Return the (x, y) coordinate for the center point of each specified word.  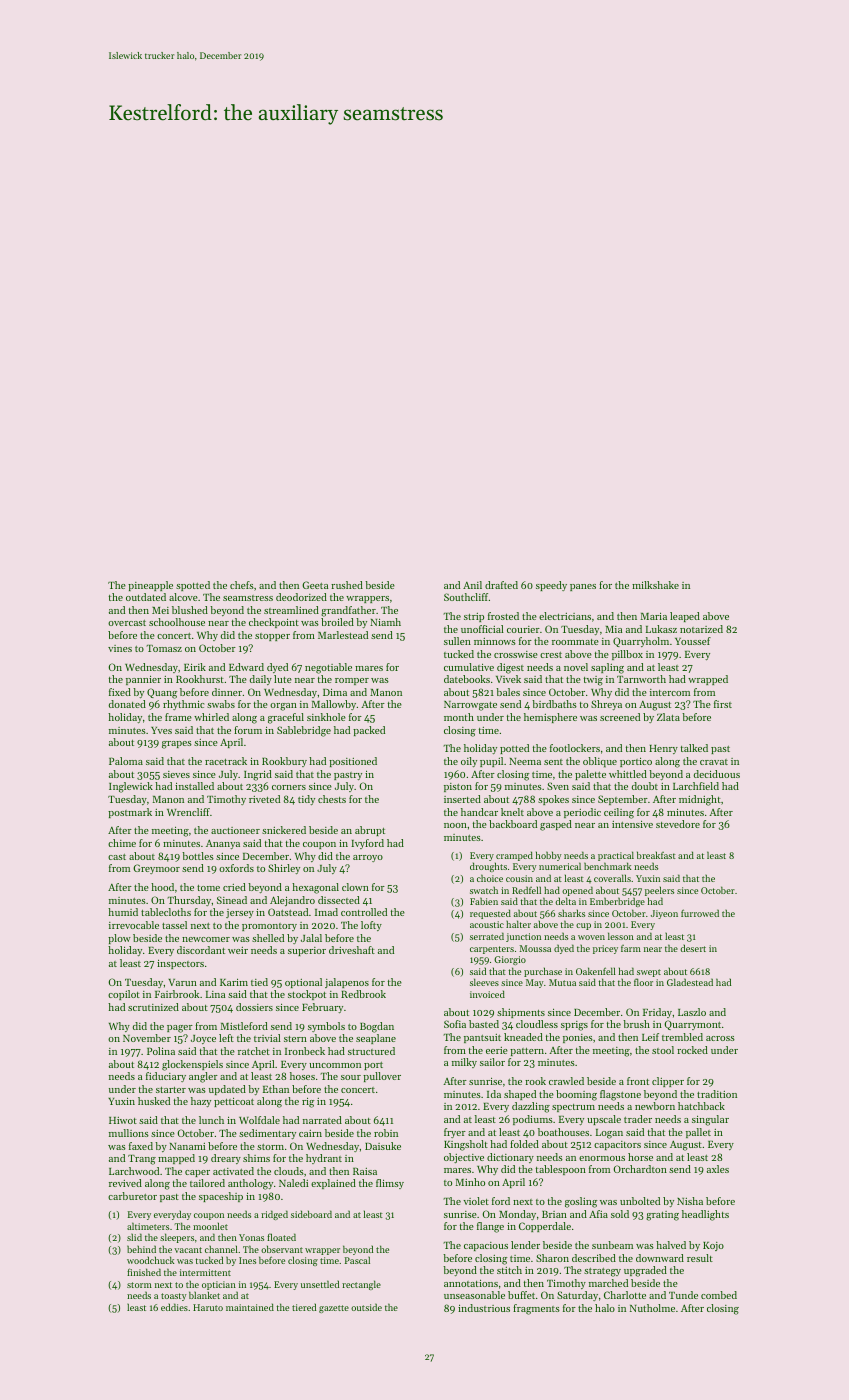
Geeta (315, 585)
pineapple (150, 586)
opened (577, 891)
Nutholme (652, 1308)
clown (355, 887)
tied (259, 982)
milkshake (655, 585)
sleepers (177, 1238)
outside (366, 1307)
